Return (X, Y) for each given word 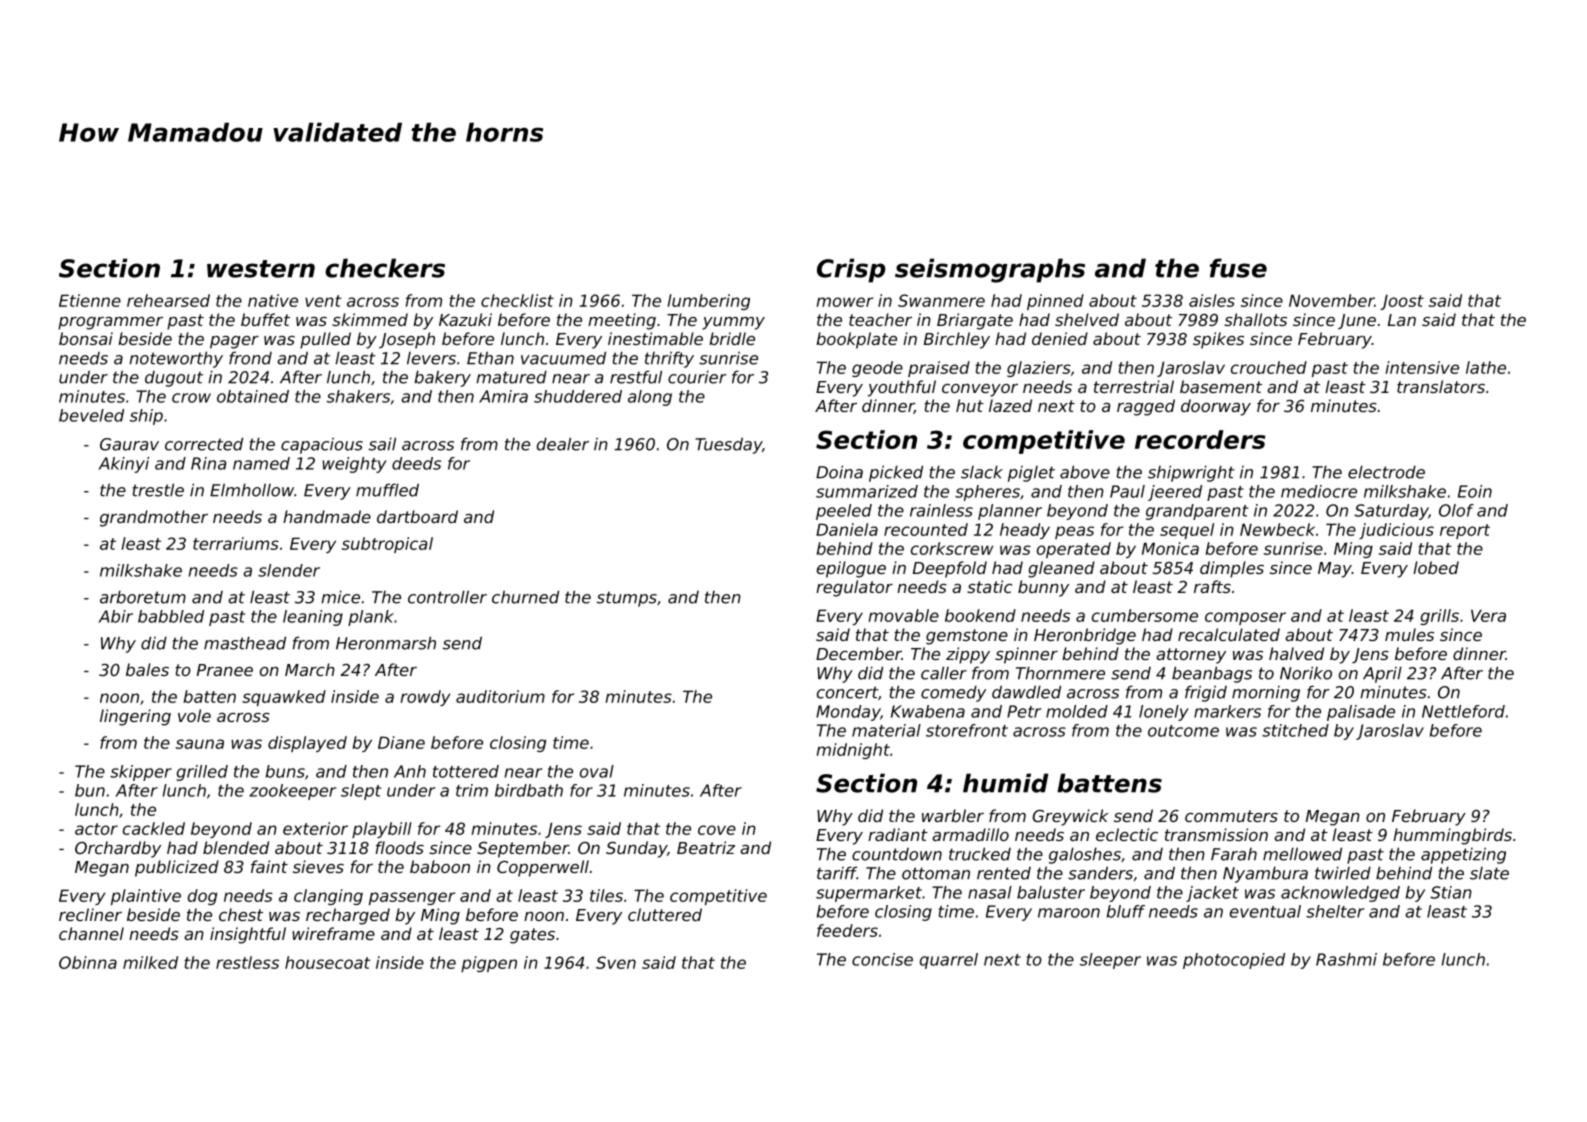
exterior (315, 828)
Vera (1488, 615)
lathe (1486, 367)
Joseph (407, 340)
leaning (313, 618)
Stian (1451, 892)
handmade (327, 516)
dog (202, 897)
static (989, 586)
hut (970, 405)
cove (717, 830)
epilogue (851, 569)
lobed (1436, 567)
